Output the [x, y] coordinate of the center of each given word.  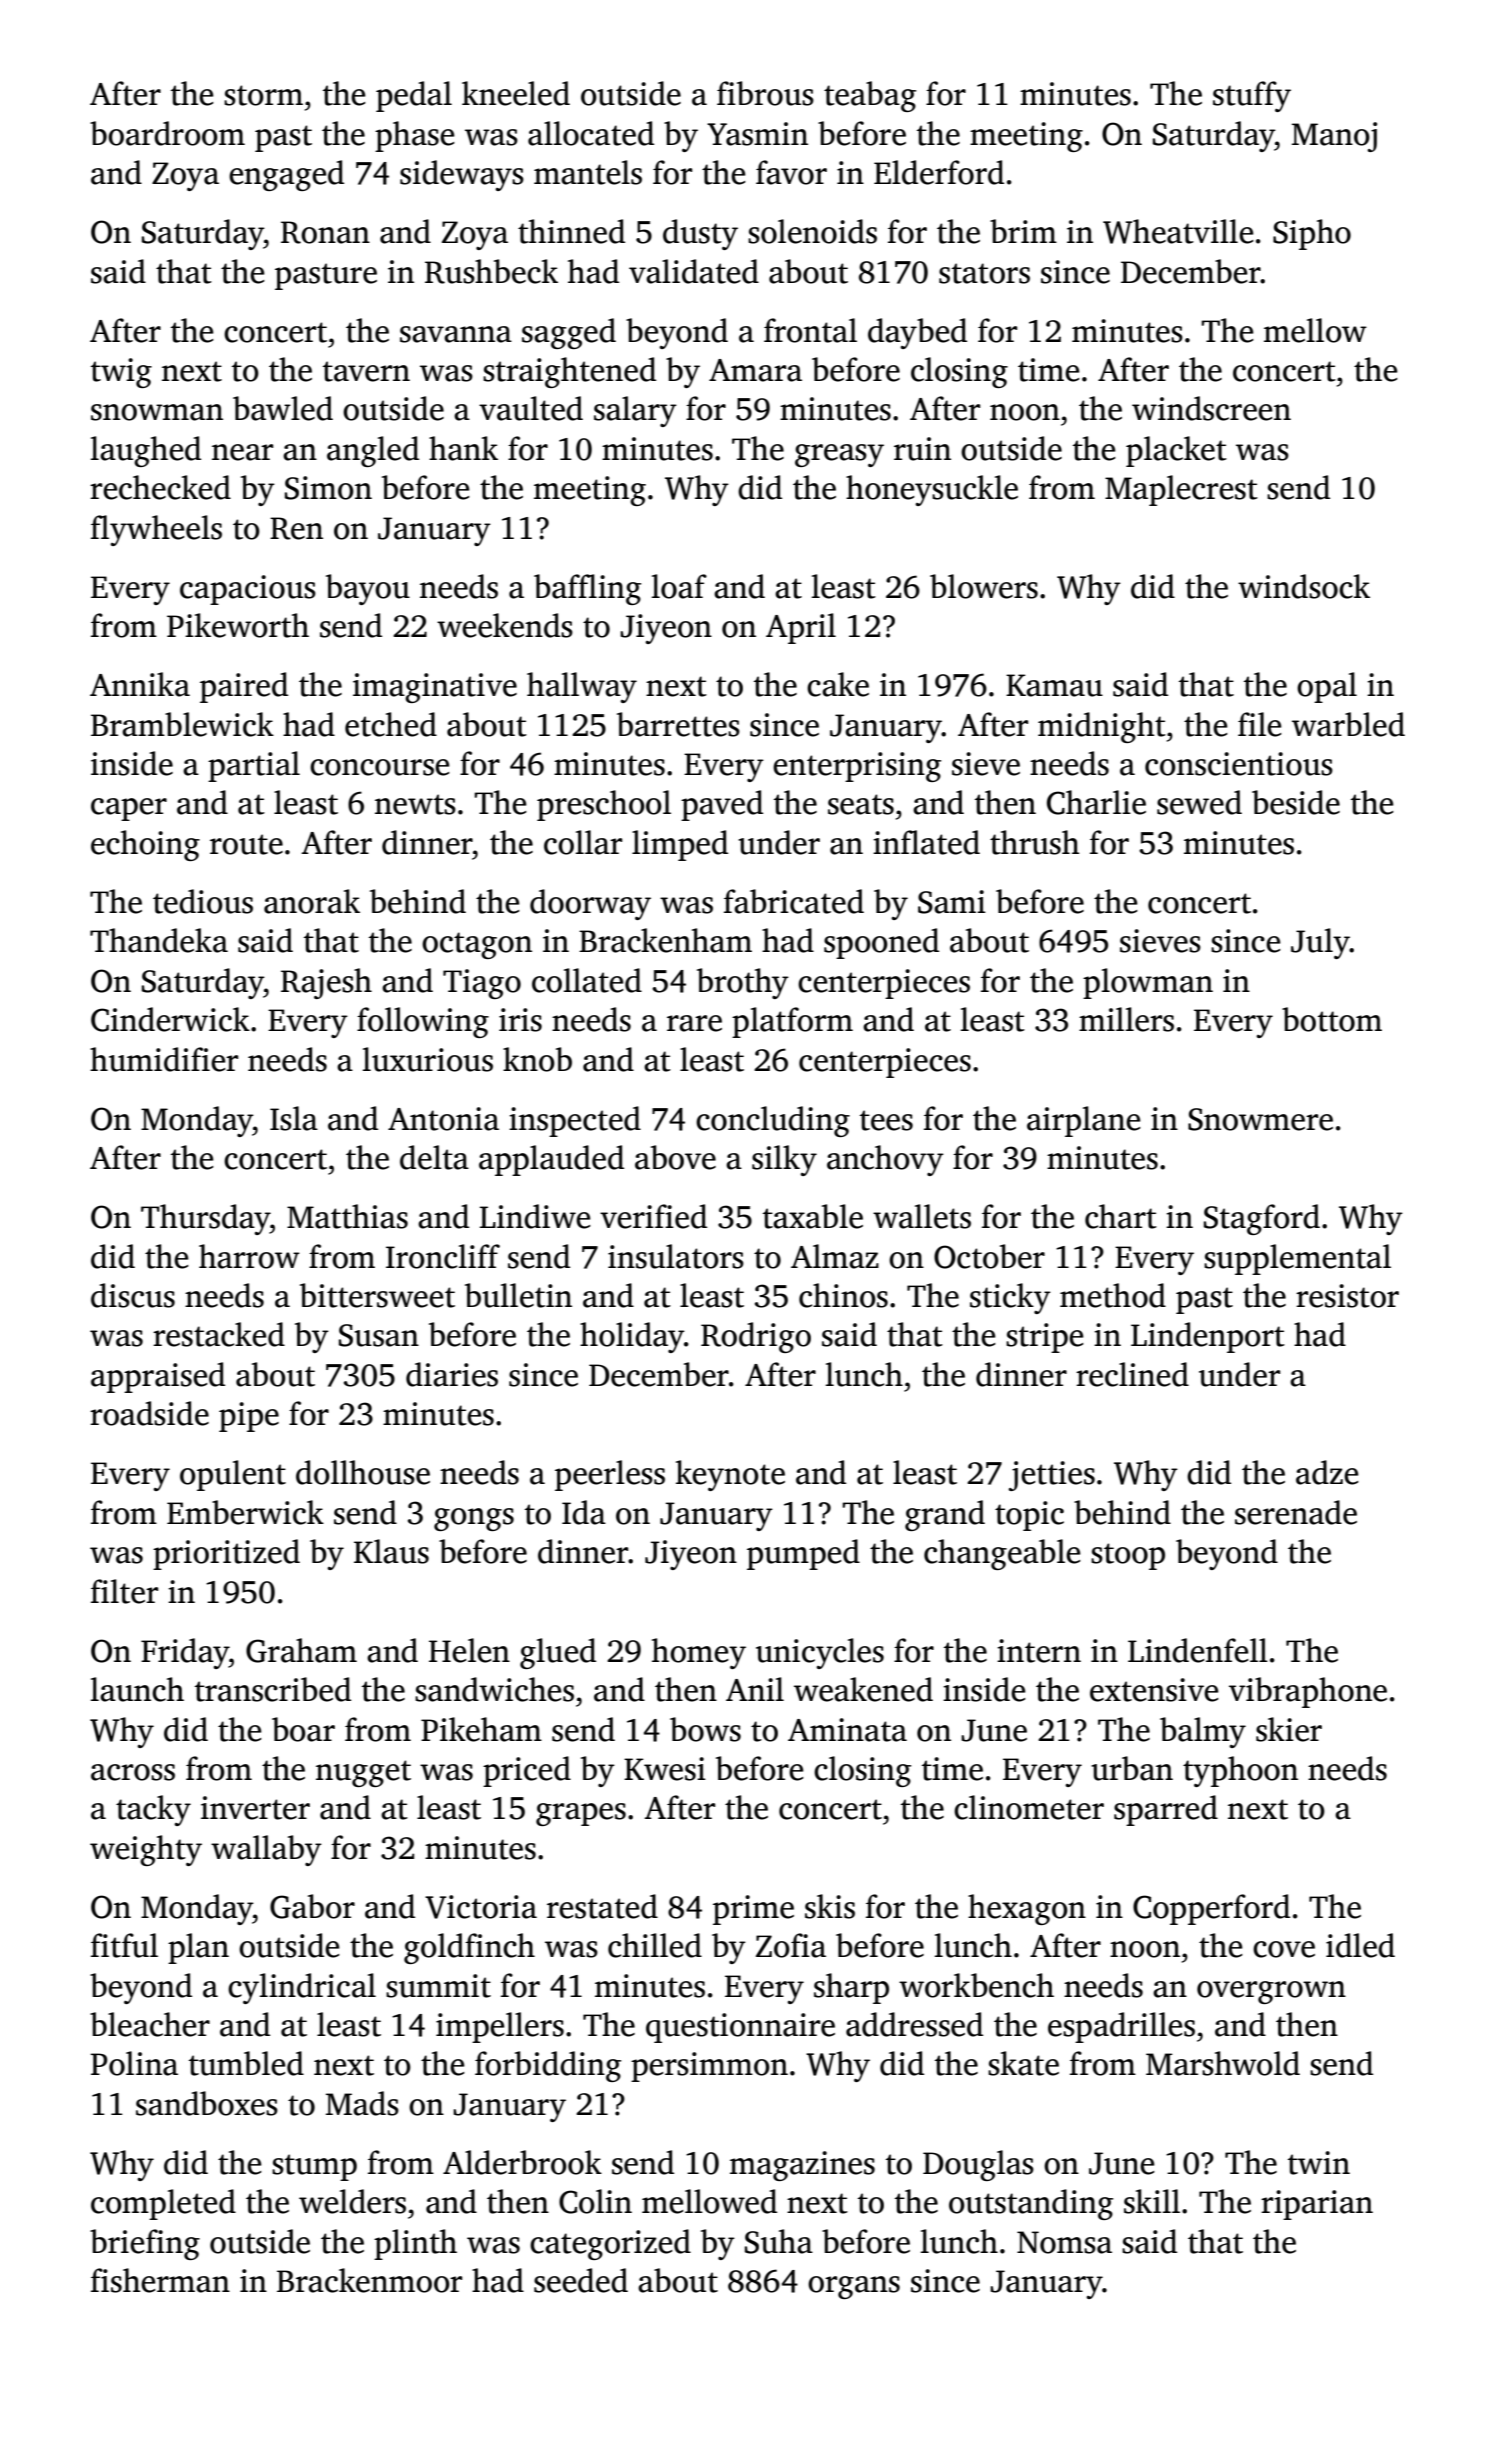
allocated [591, 133]
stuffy [1252, 96]
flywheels [156, 530]
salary [635, 411]
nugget [363, 1773]
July [1320, 943]
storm [263, 95]
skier [1289, 1729]
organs [854, 2287]
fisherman [160, 2280]
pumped [803, 1554]
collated [587, 980]
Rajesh [326, 983]
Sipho [1312, 234]
